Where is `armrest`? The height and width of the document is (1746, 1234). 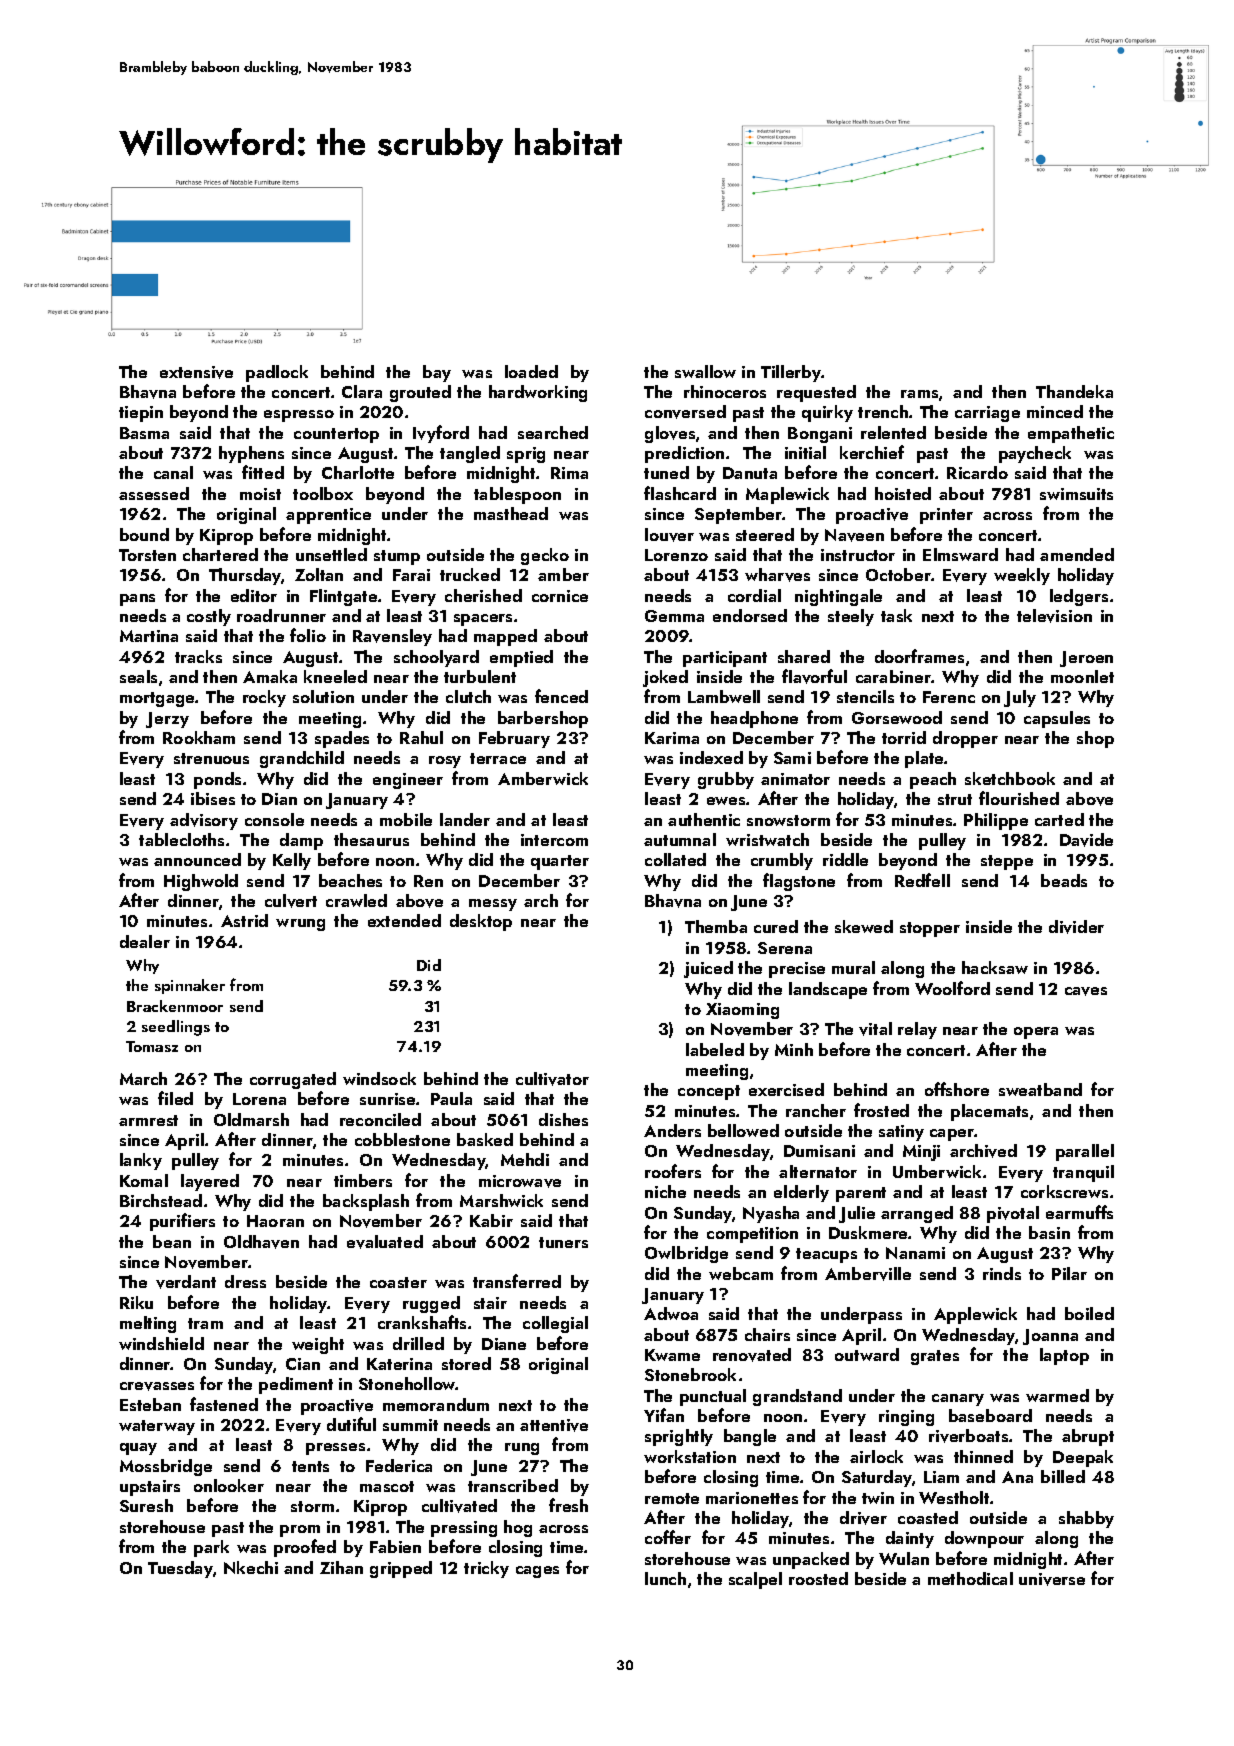 armrest is located at coordinates (148, 1120).
